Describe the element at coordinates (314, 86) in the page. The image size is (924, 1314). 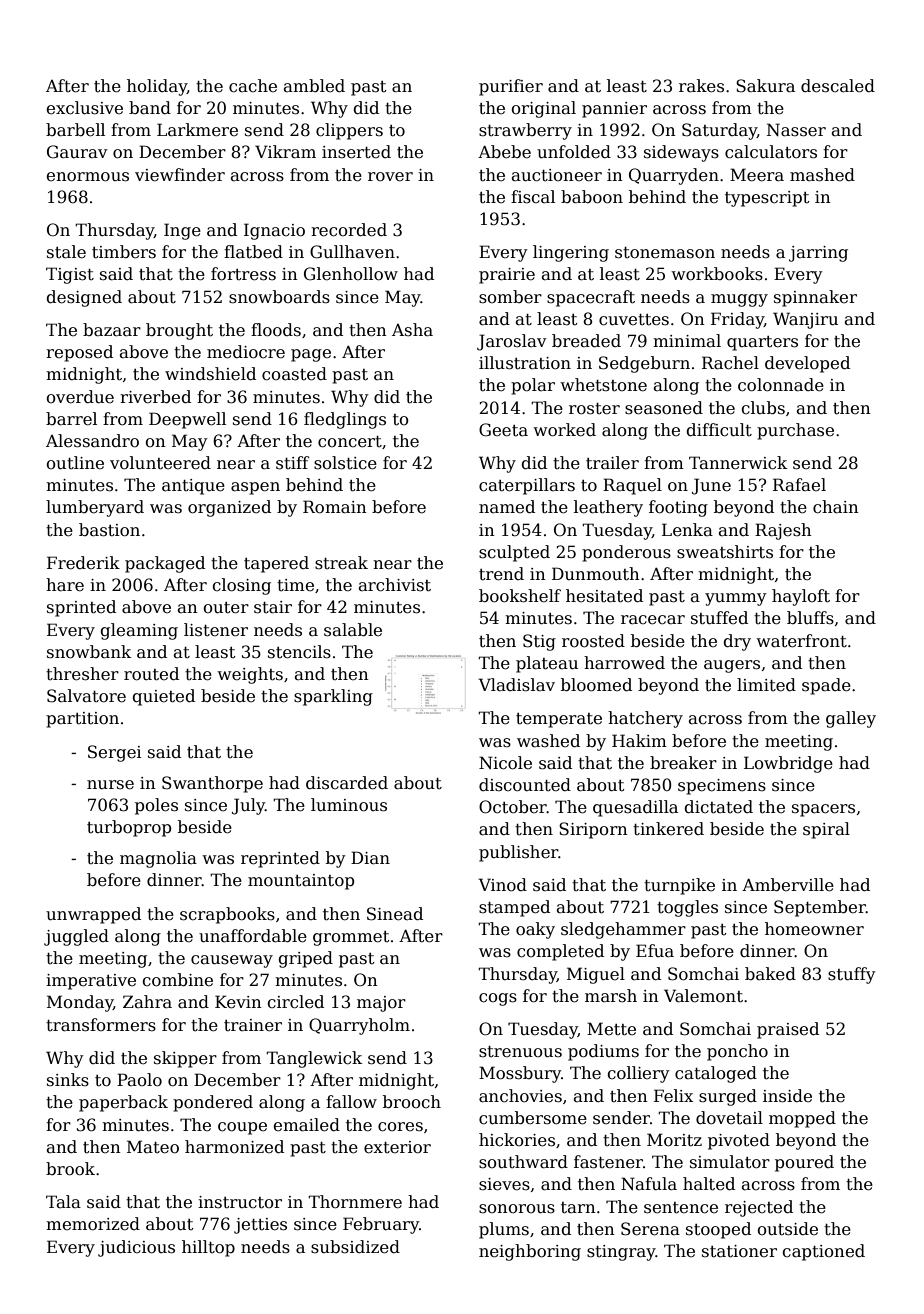
I see `ambled` at that location.
